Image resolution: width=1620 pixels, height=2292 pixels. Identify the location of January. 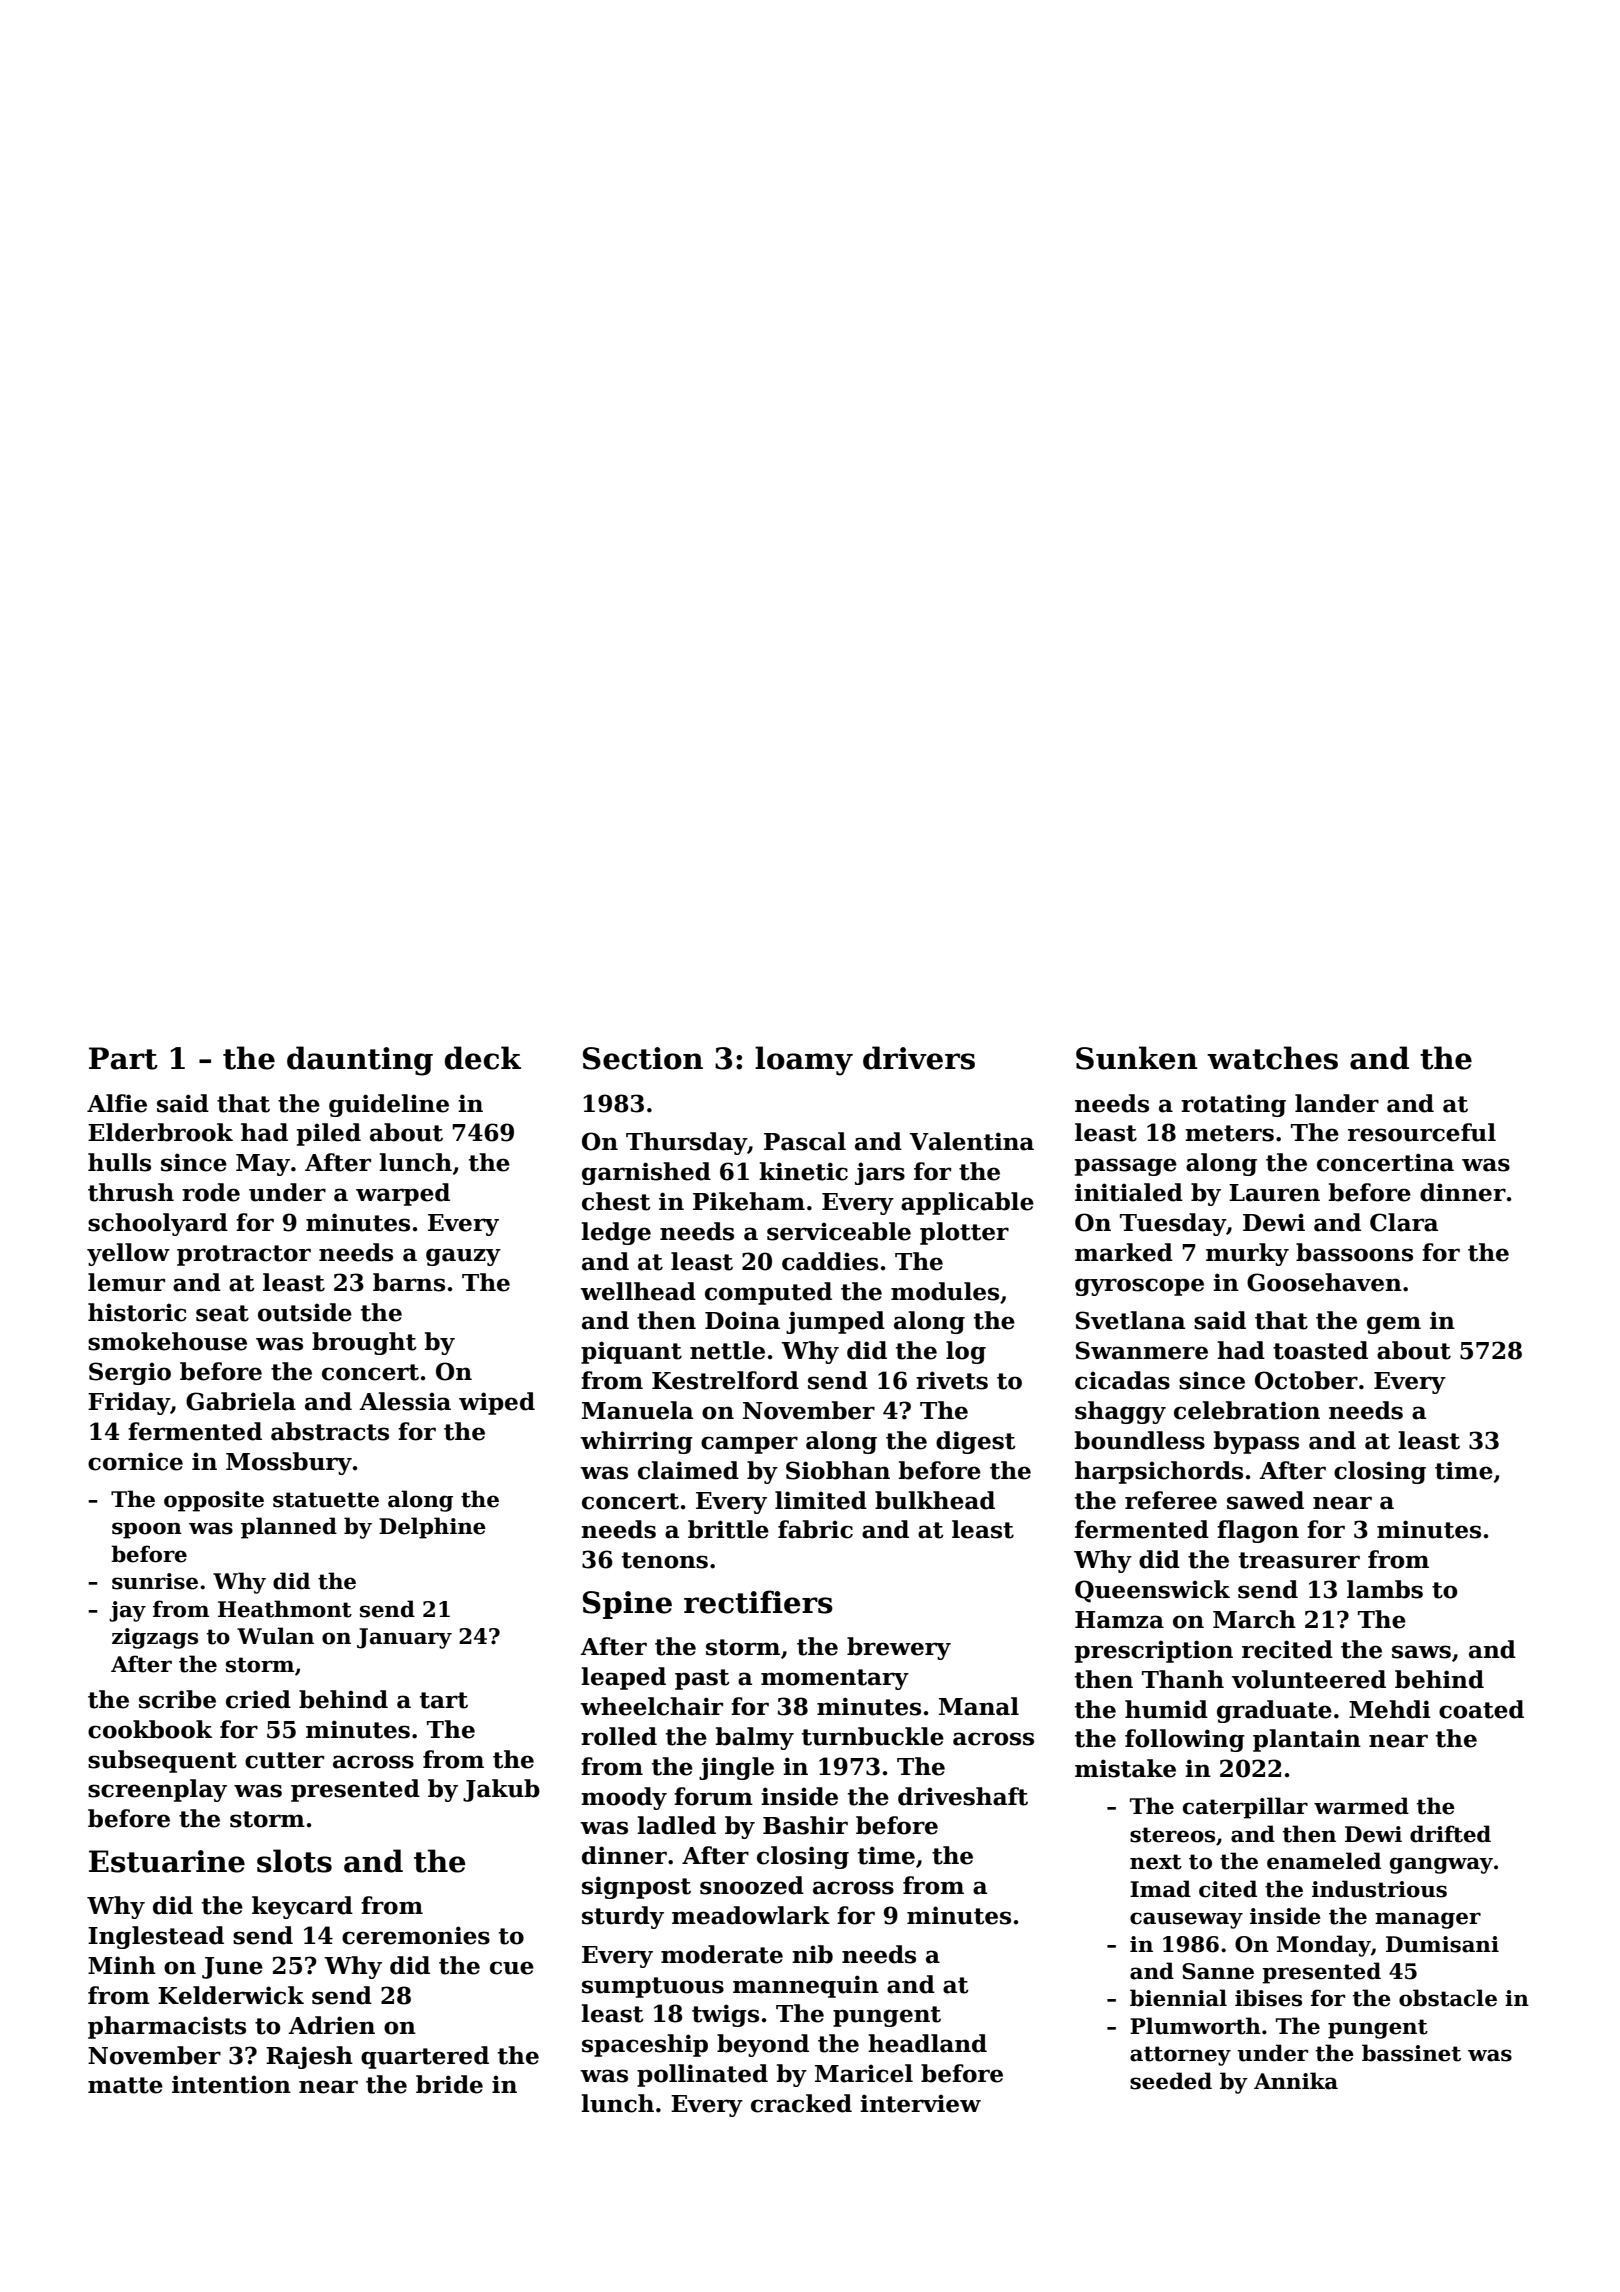
(404, 1638).
